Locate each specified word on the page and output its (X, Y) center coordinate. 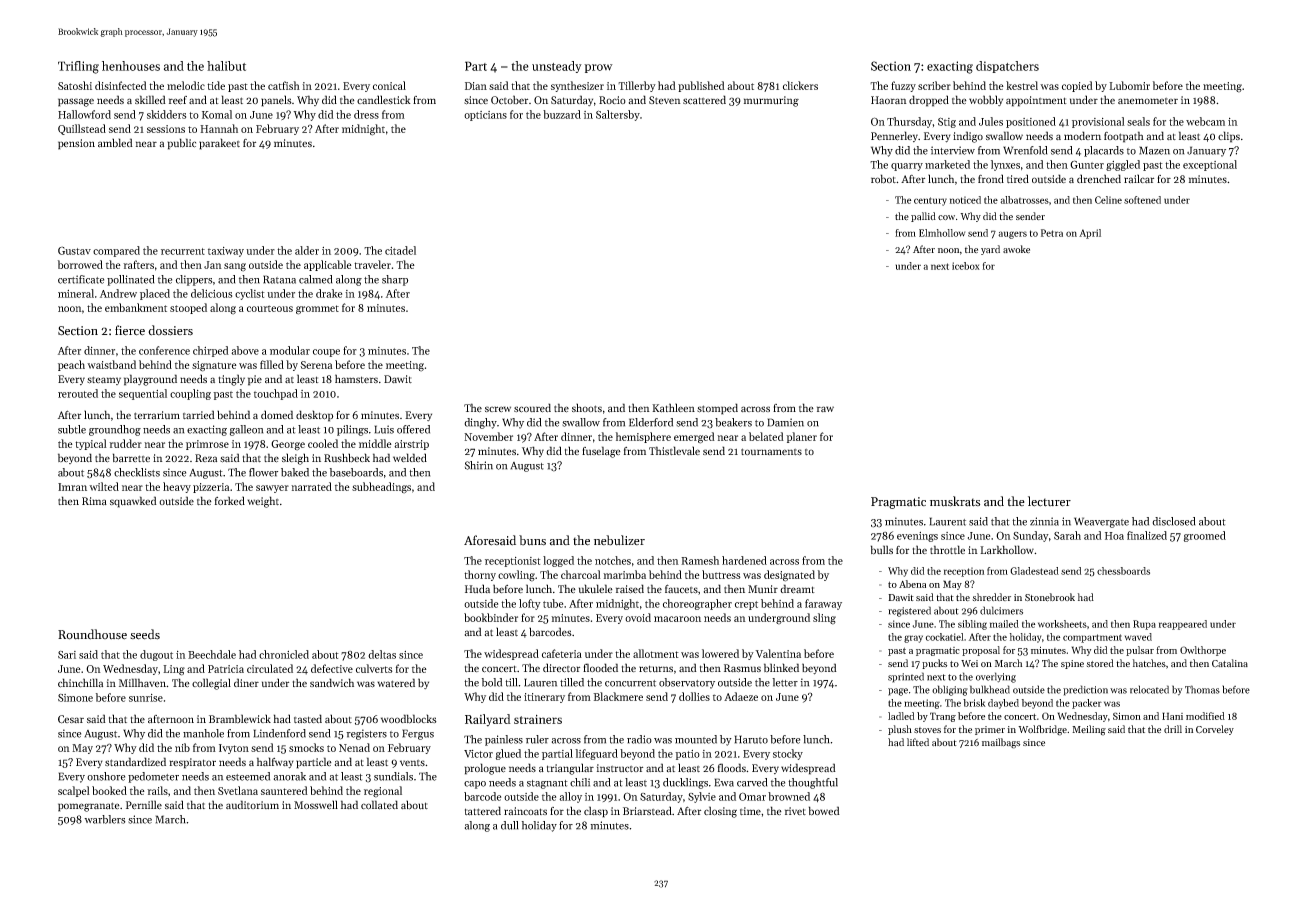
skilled (150, 99)
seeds (145, 634)
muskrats (955, 501)
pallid (923, 217)
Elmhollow (942, 233)
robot (884, 179)
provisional (1098, 122)
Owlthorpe (1203, 651)
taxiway (226, 252)
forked (230, 501)
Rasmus (742, 668)
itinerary (544, 698)
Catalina (1230, 663)
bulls (882, 550)
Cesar (71, 719)
